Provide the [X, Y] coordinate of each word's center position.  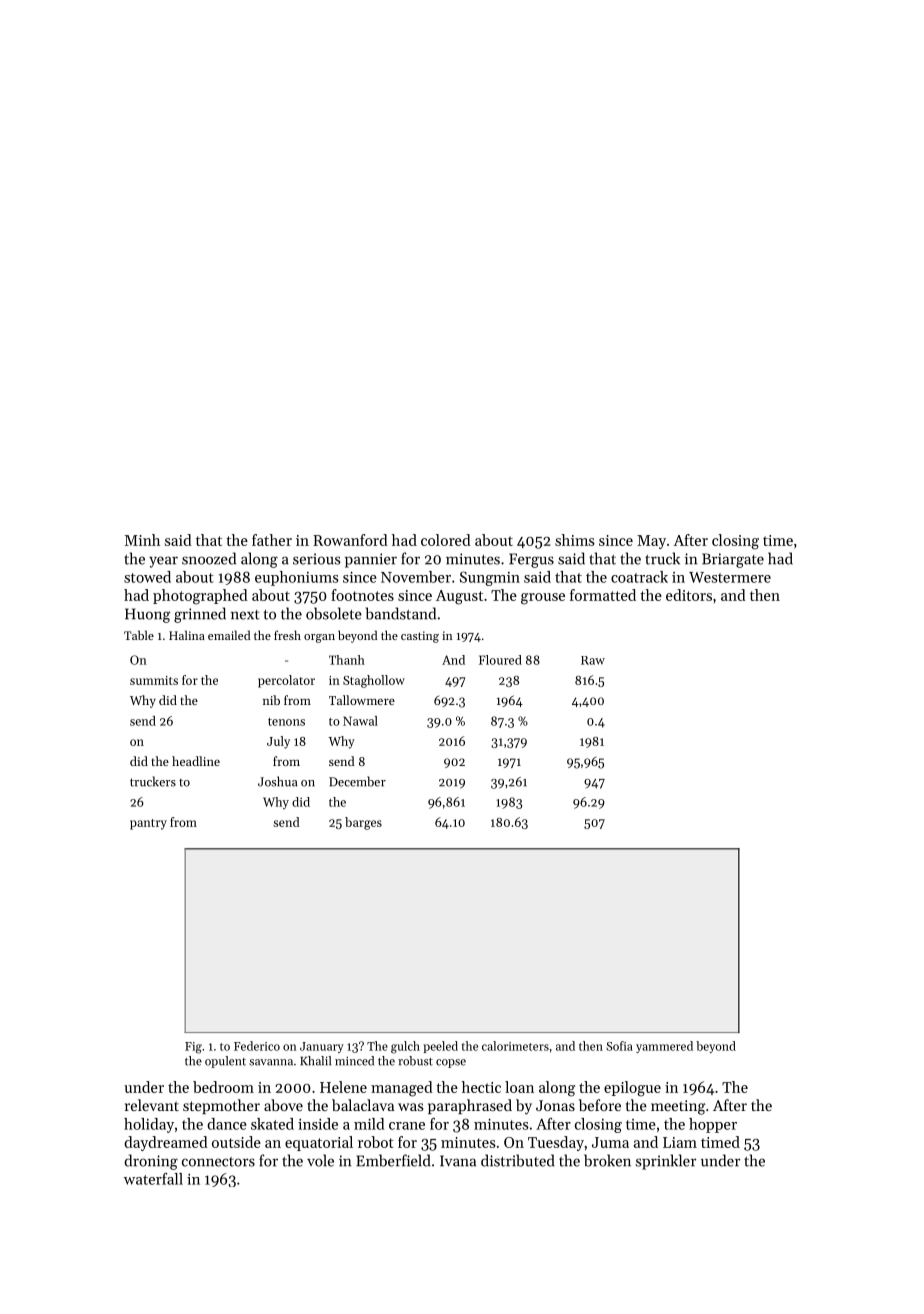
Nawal [360, 721]
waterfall [153, 1179]
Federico [257, 1046]
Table [139, 635]
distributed [518, 1160]
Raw [593, 660]
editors [689, 595]
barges [363, 823]
